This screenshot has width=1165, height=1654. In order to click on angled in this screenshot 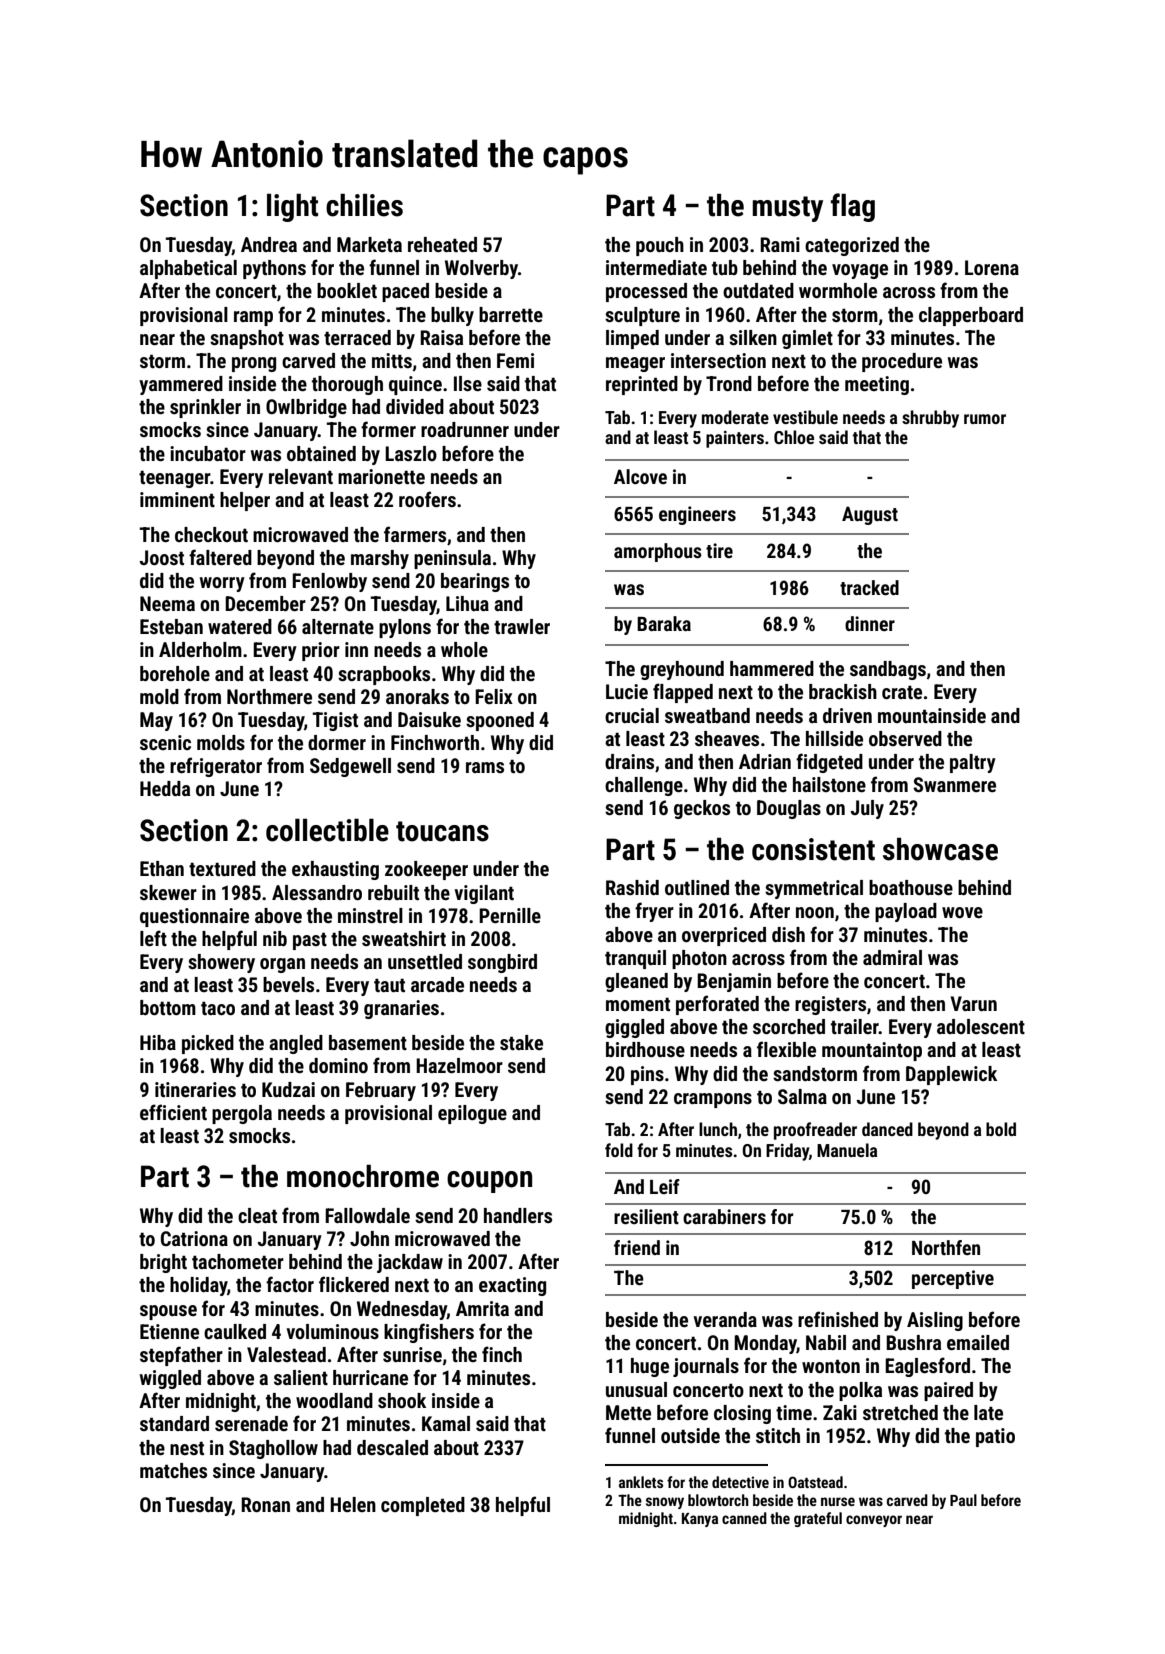, I will do `click(296, 1044)`.
